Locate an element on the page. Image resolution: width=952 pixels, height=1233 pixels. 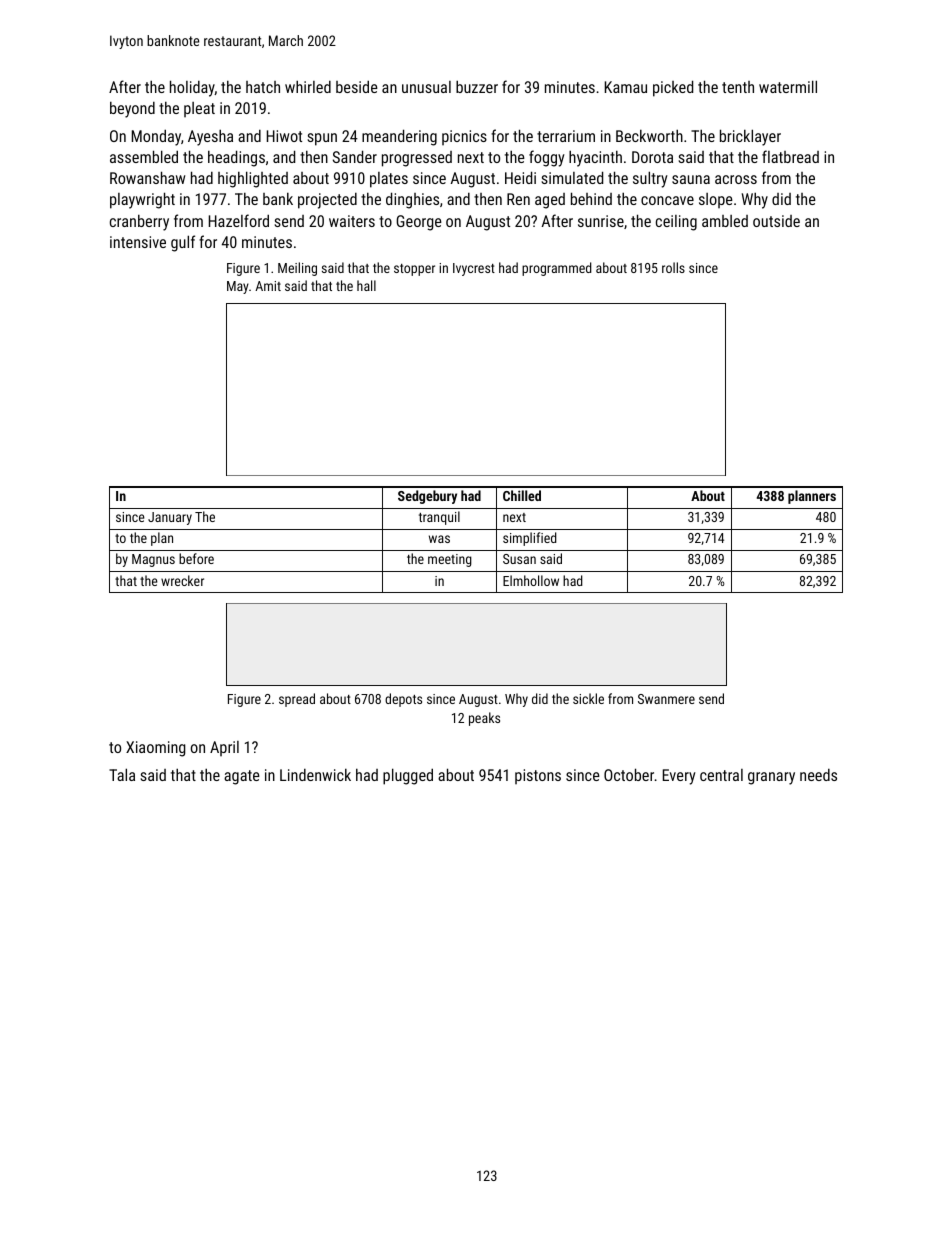
Rowanshaw is located at coordinates (147, 177).
